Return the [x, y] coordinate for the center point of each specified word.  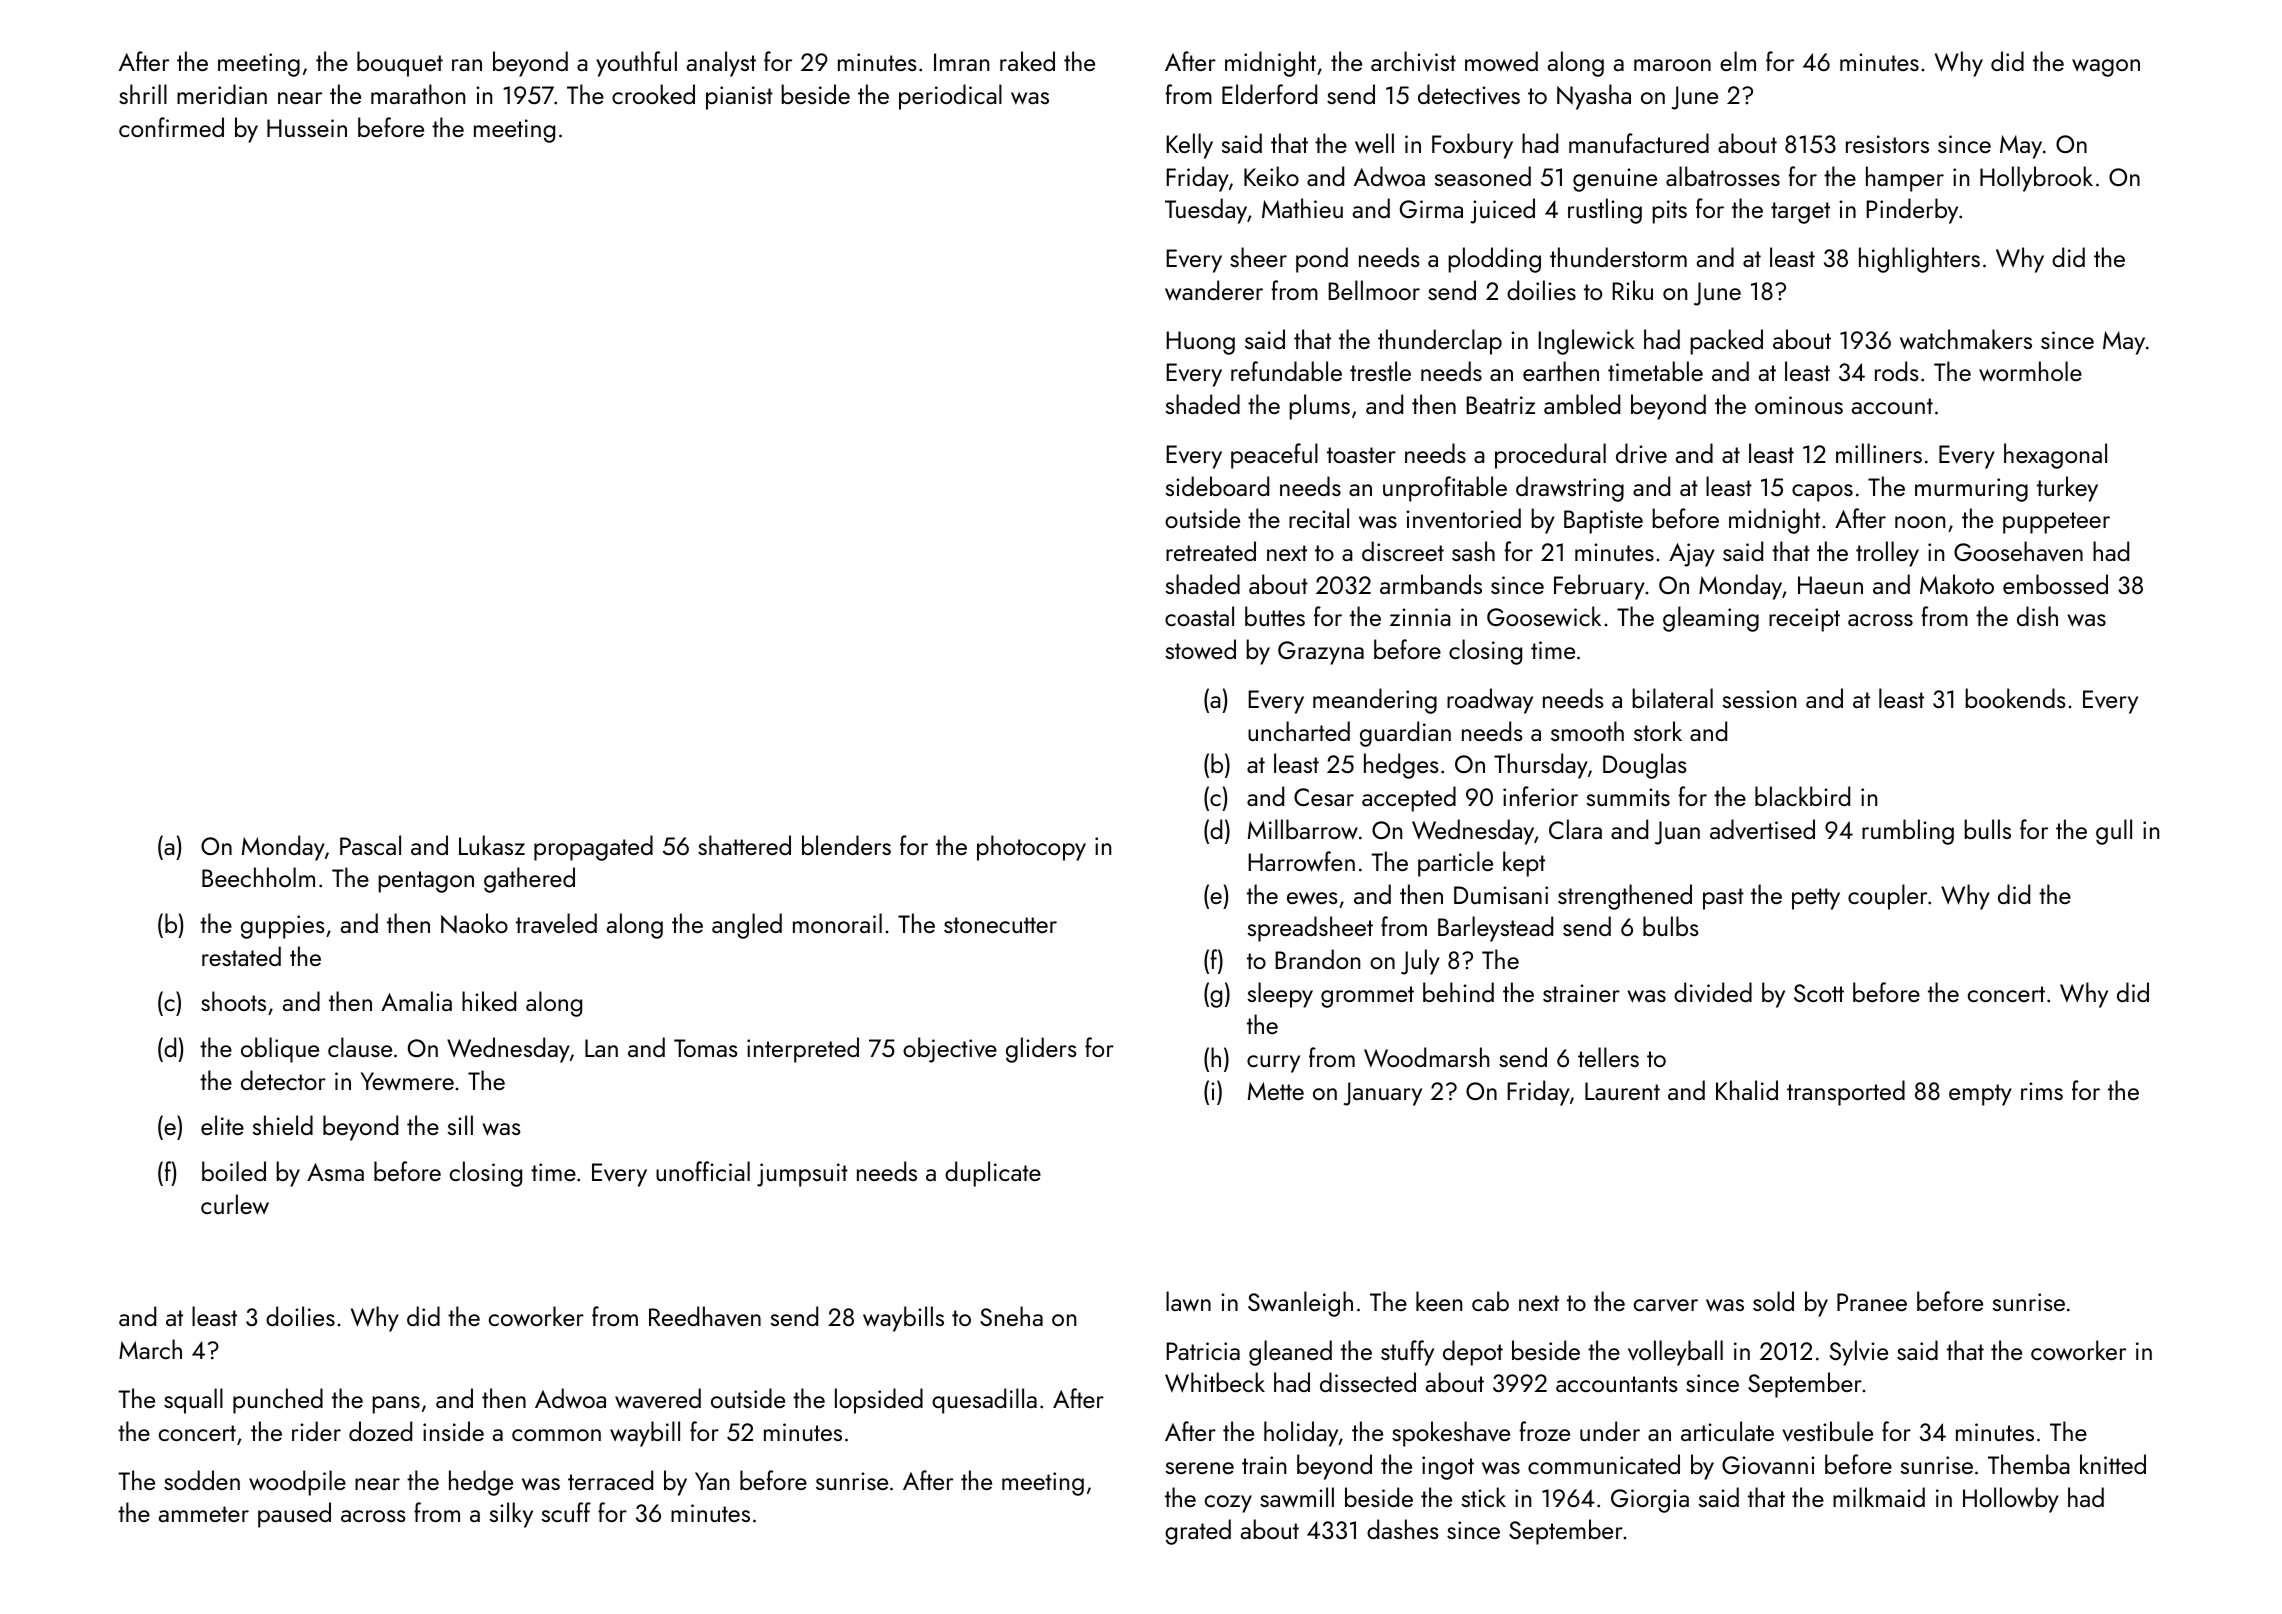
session [1759, 699]
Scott [1819, 993]
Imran [961, 62]
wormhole [2030, 371]
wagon [2106, 68]
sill [460, 1125]
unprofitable [1445, 489]
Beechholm [258, 877]
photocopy [1031, 848]
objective [950, 1050]
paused [294, 1515]
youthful [636, 64]
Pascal [370, 845]
